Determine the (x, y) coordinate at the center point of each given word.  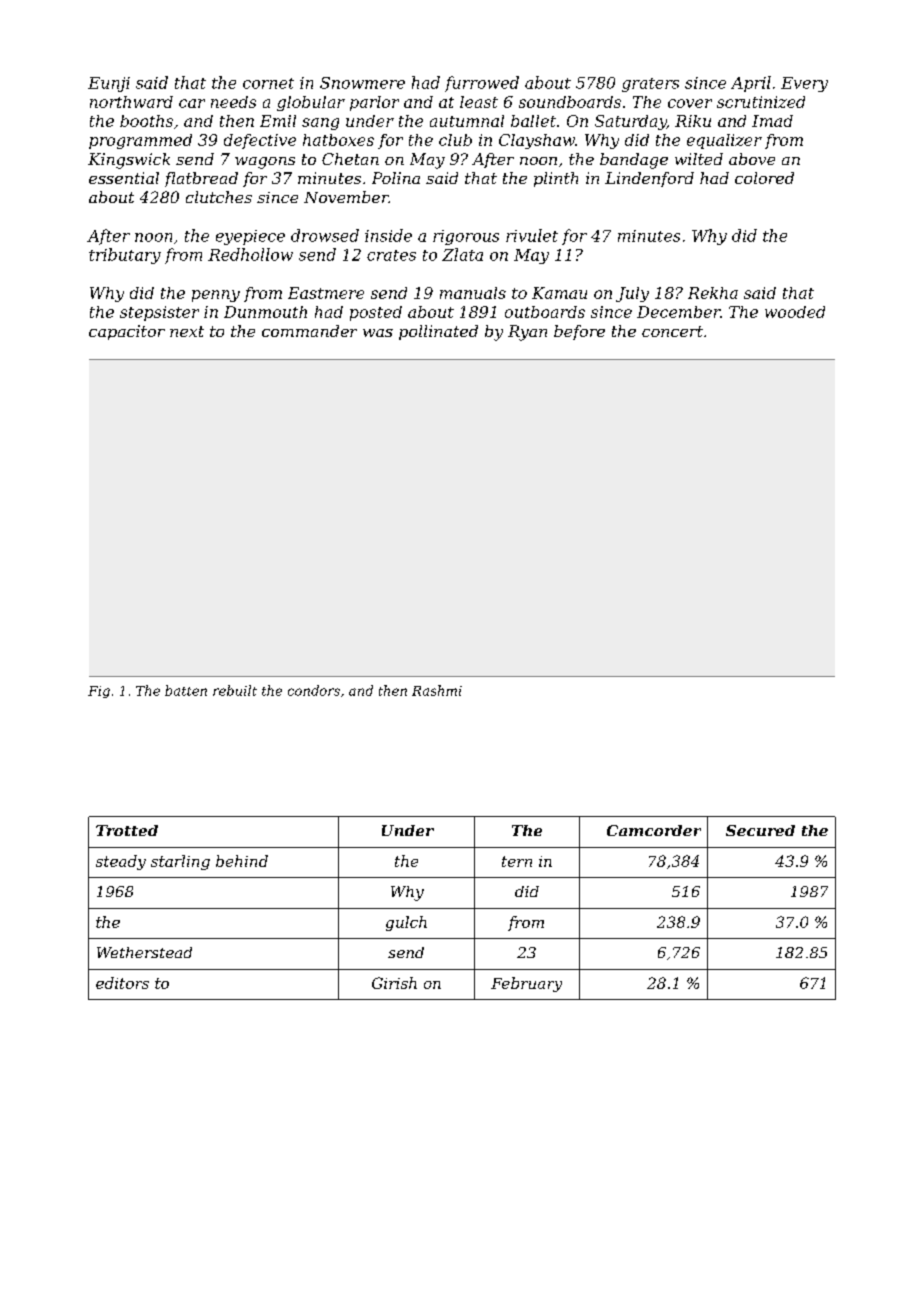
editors (122, 983)
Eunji (109, 84)
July (632, 294)
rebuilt (235, 690)
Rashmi (437, 690)
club (455, 140)
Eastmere (326, 293)
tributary (125, 256)
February (526, 984)
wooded (795, 312)
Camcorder (654, 830)
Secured (760, 830)
